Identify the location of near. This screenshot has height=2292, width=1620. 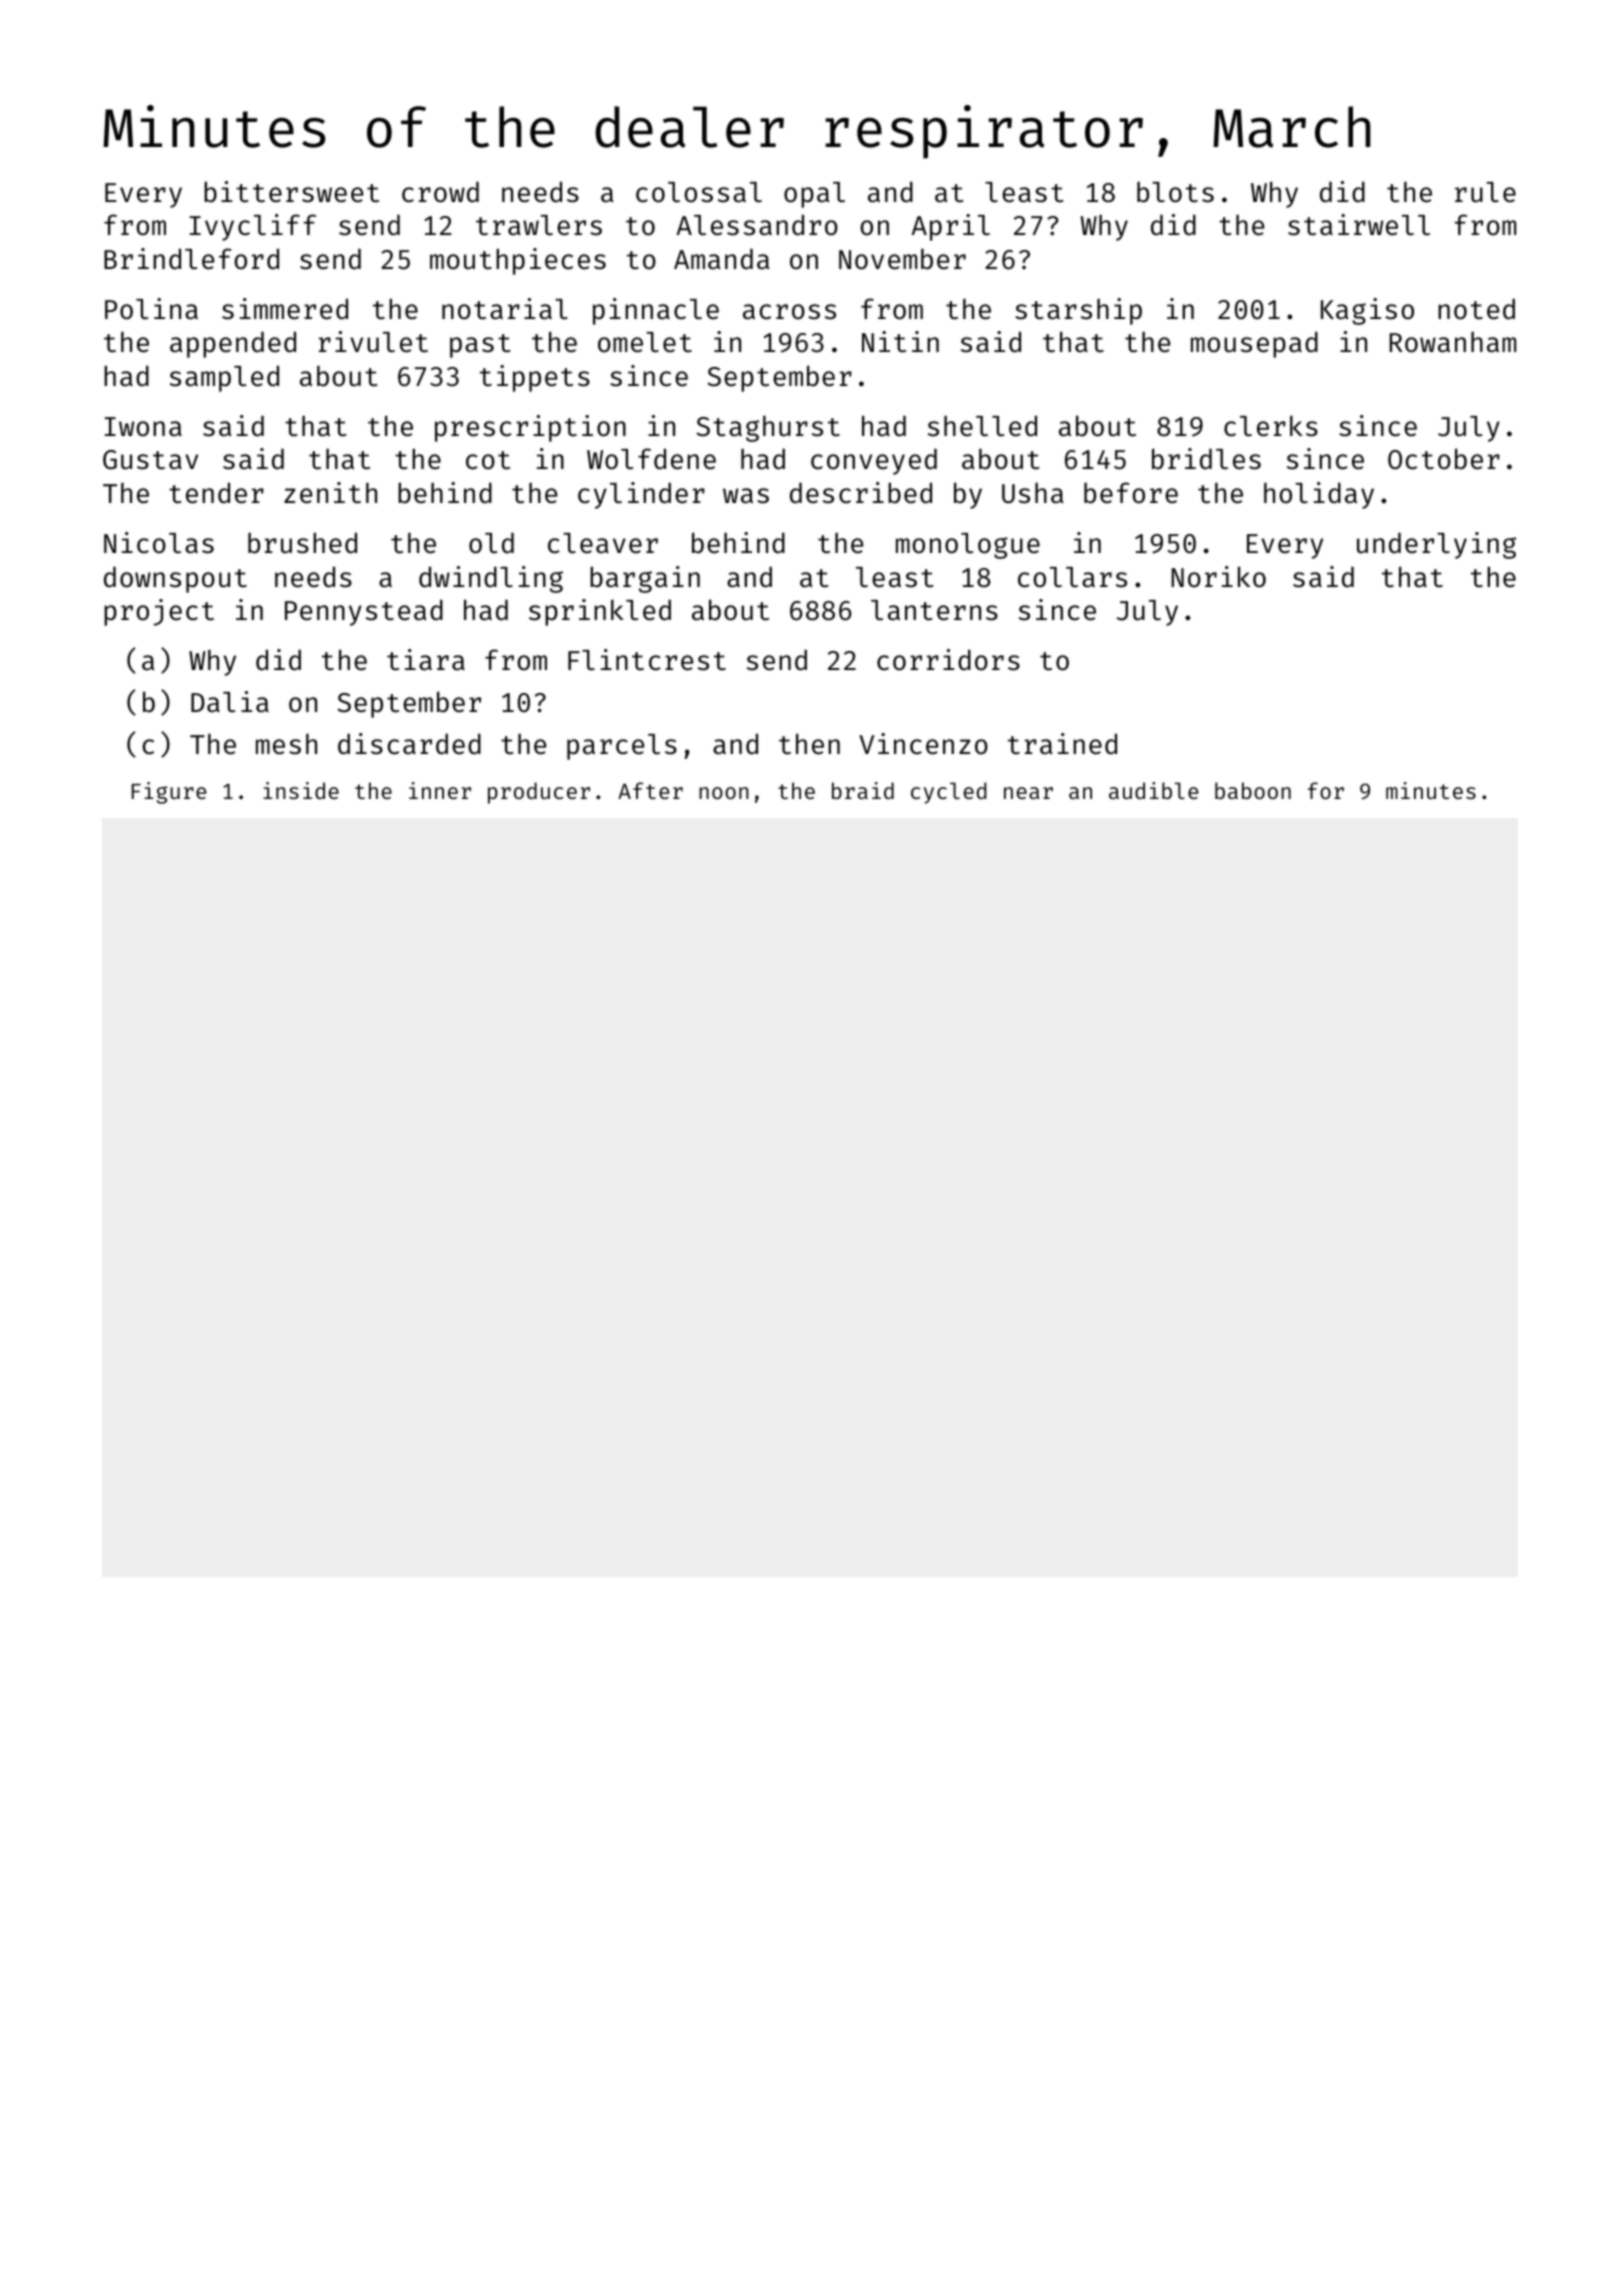
(1028, 793).
